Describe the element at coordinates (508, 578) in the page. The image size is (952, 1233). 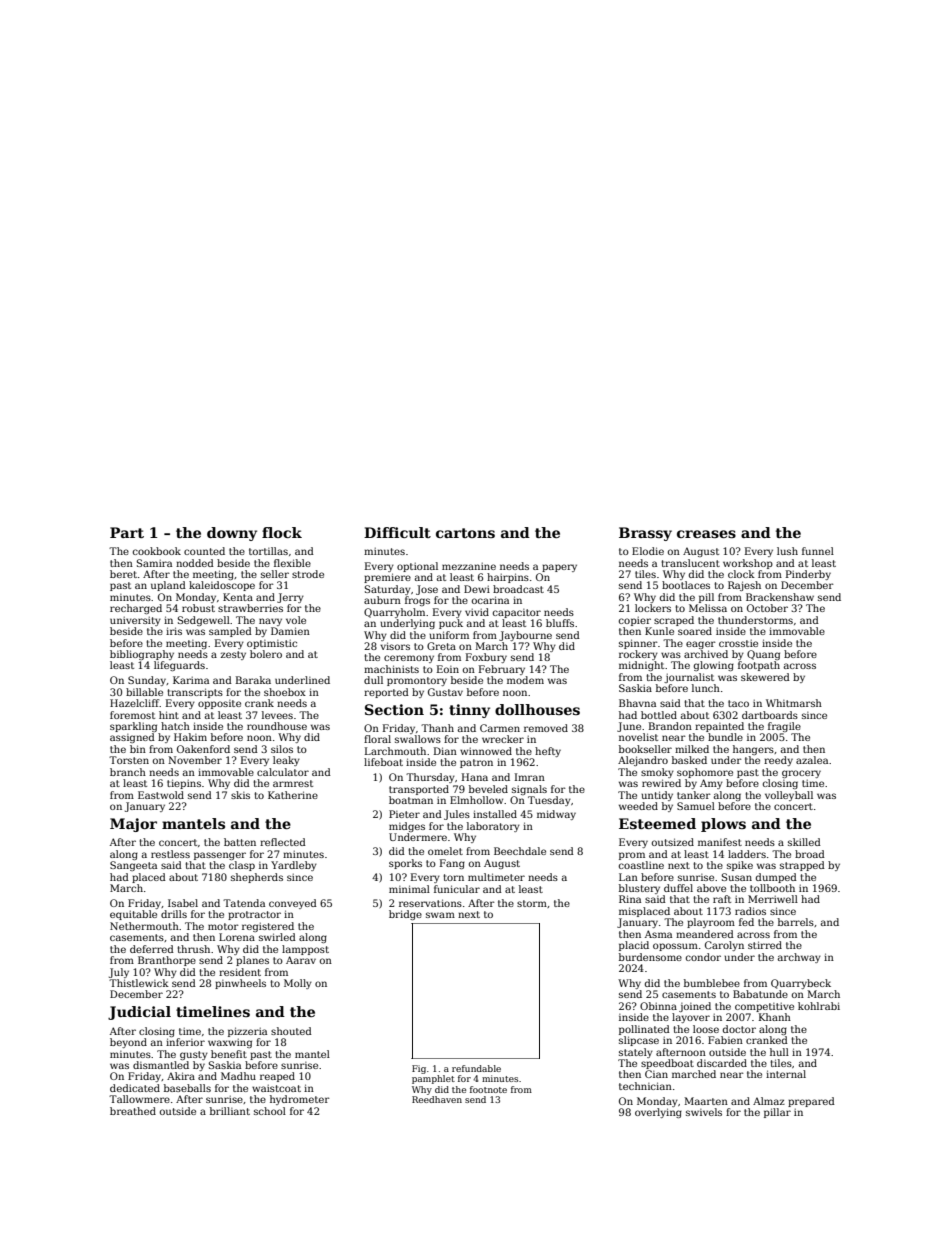
I see `hairpins` at that location.
